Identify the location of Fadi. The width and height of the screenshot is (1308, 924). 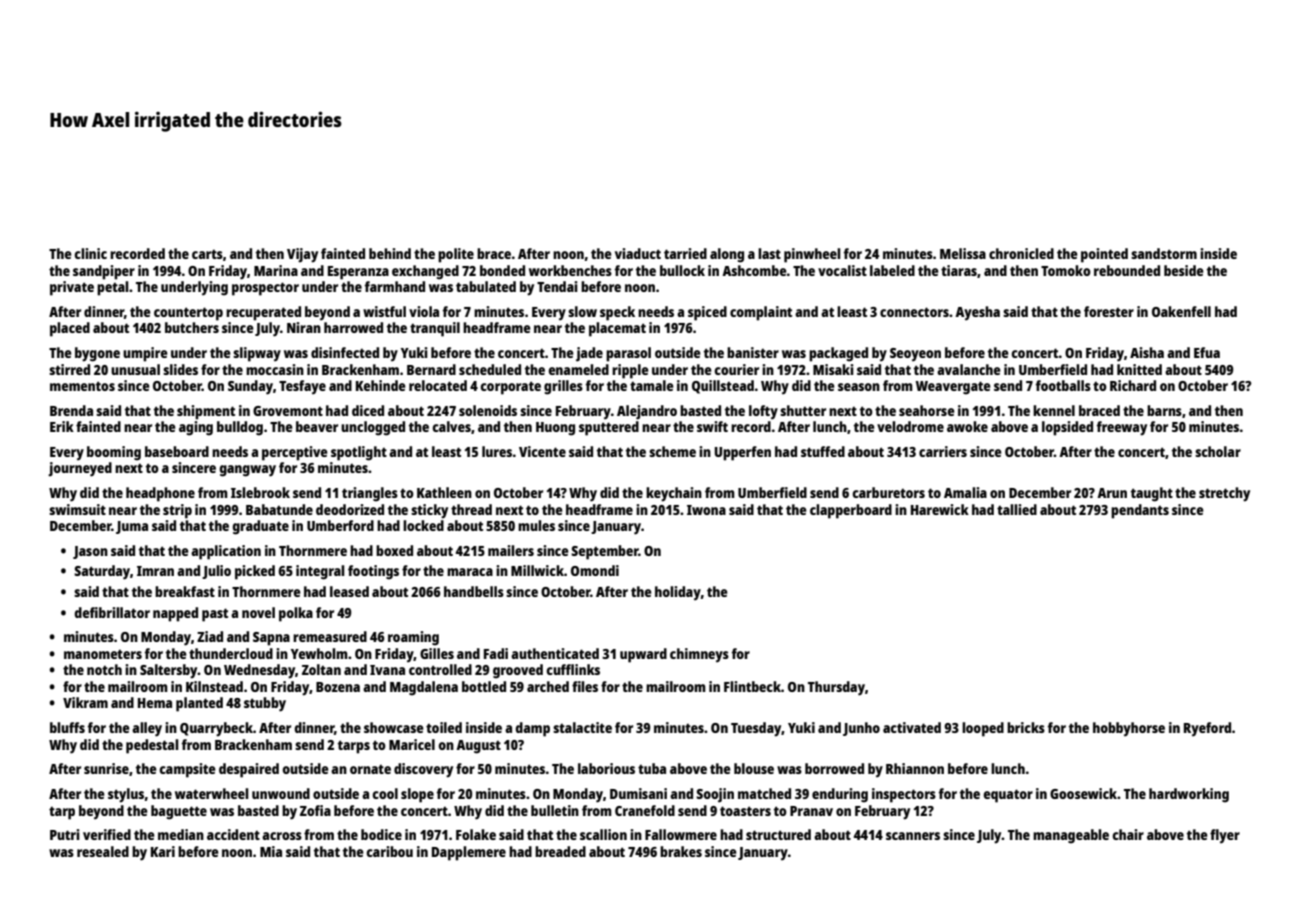
(496, 653).
